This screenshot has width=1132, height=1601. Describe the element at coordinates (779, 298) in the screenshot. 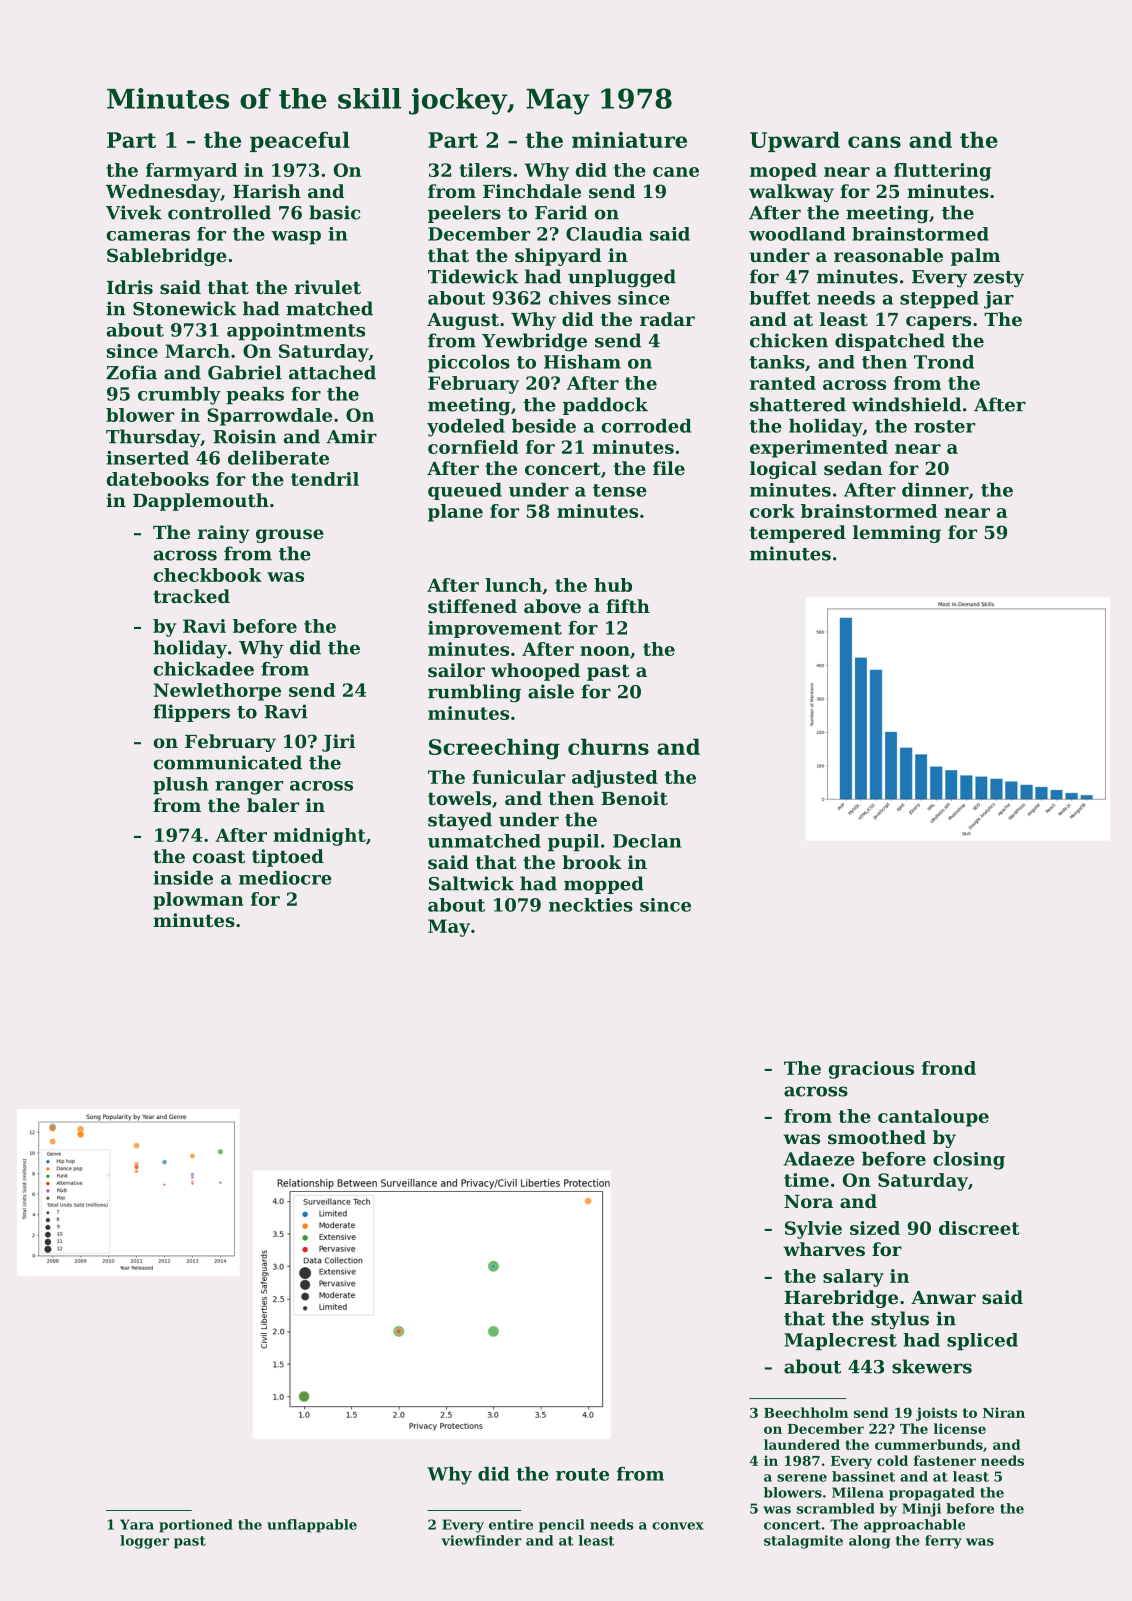

I see `buffet` at that location.
